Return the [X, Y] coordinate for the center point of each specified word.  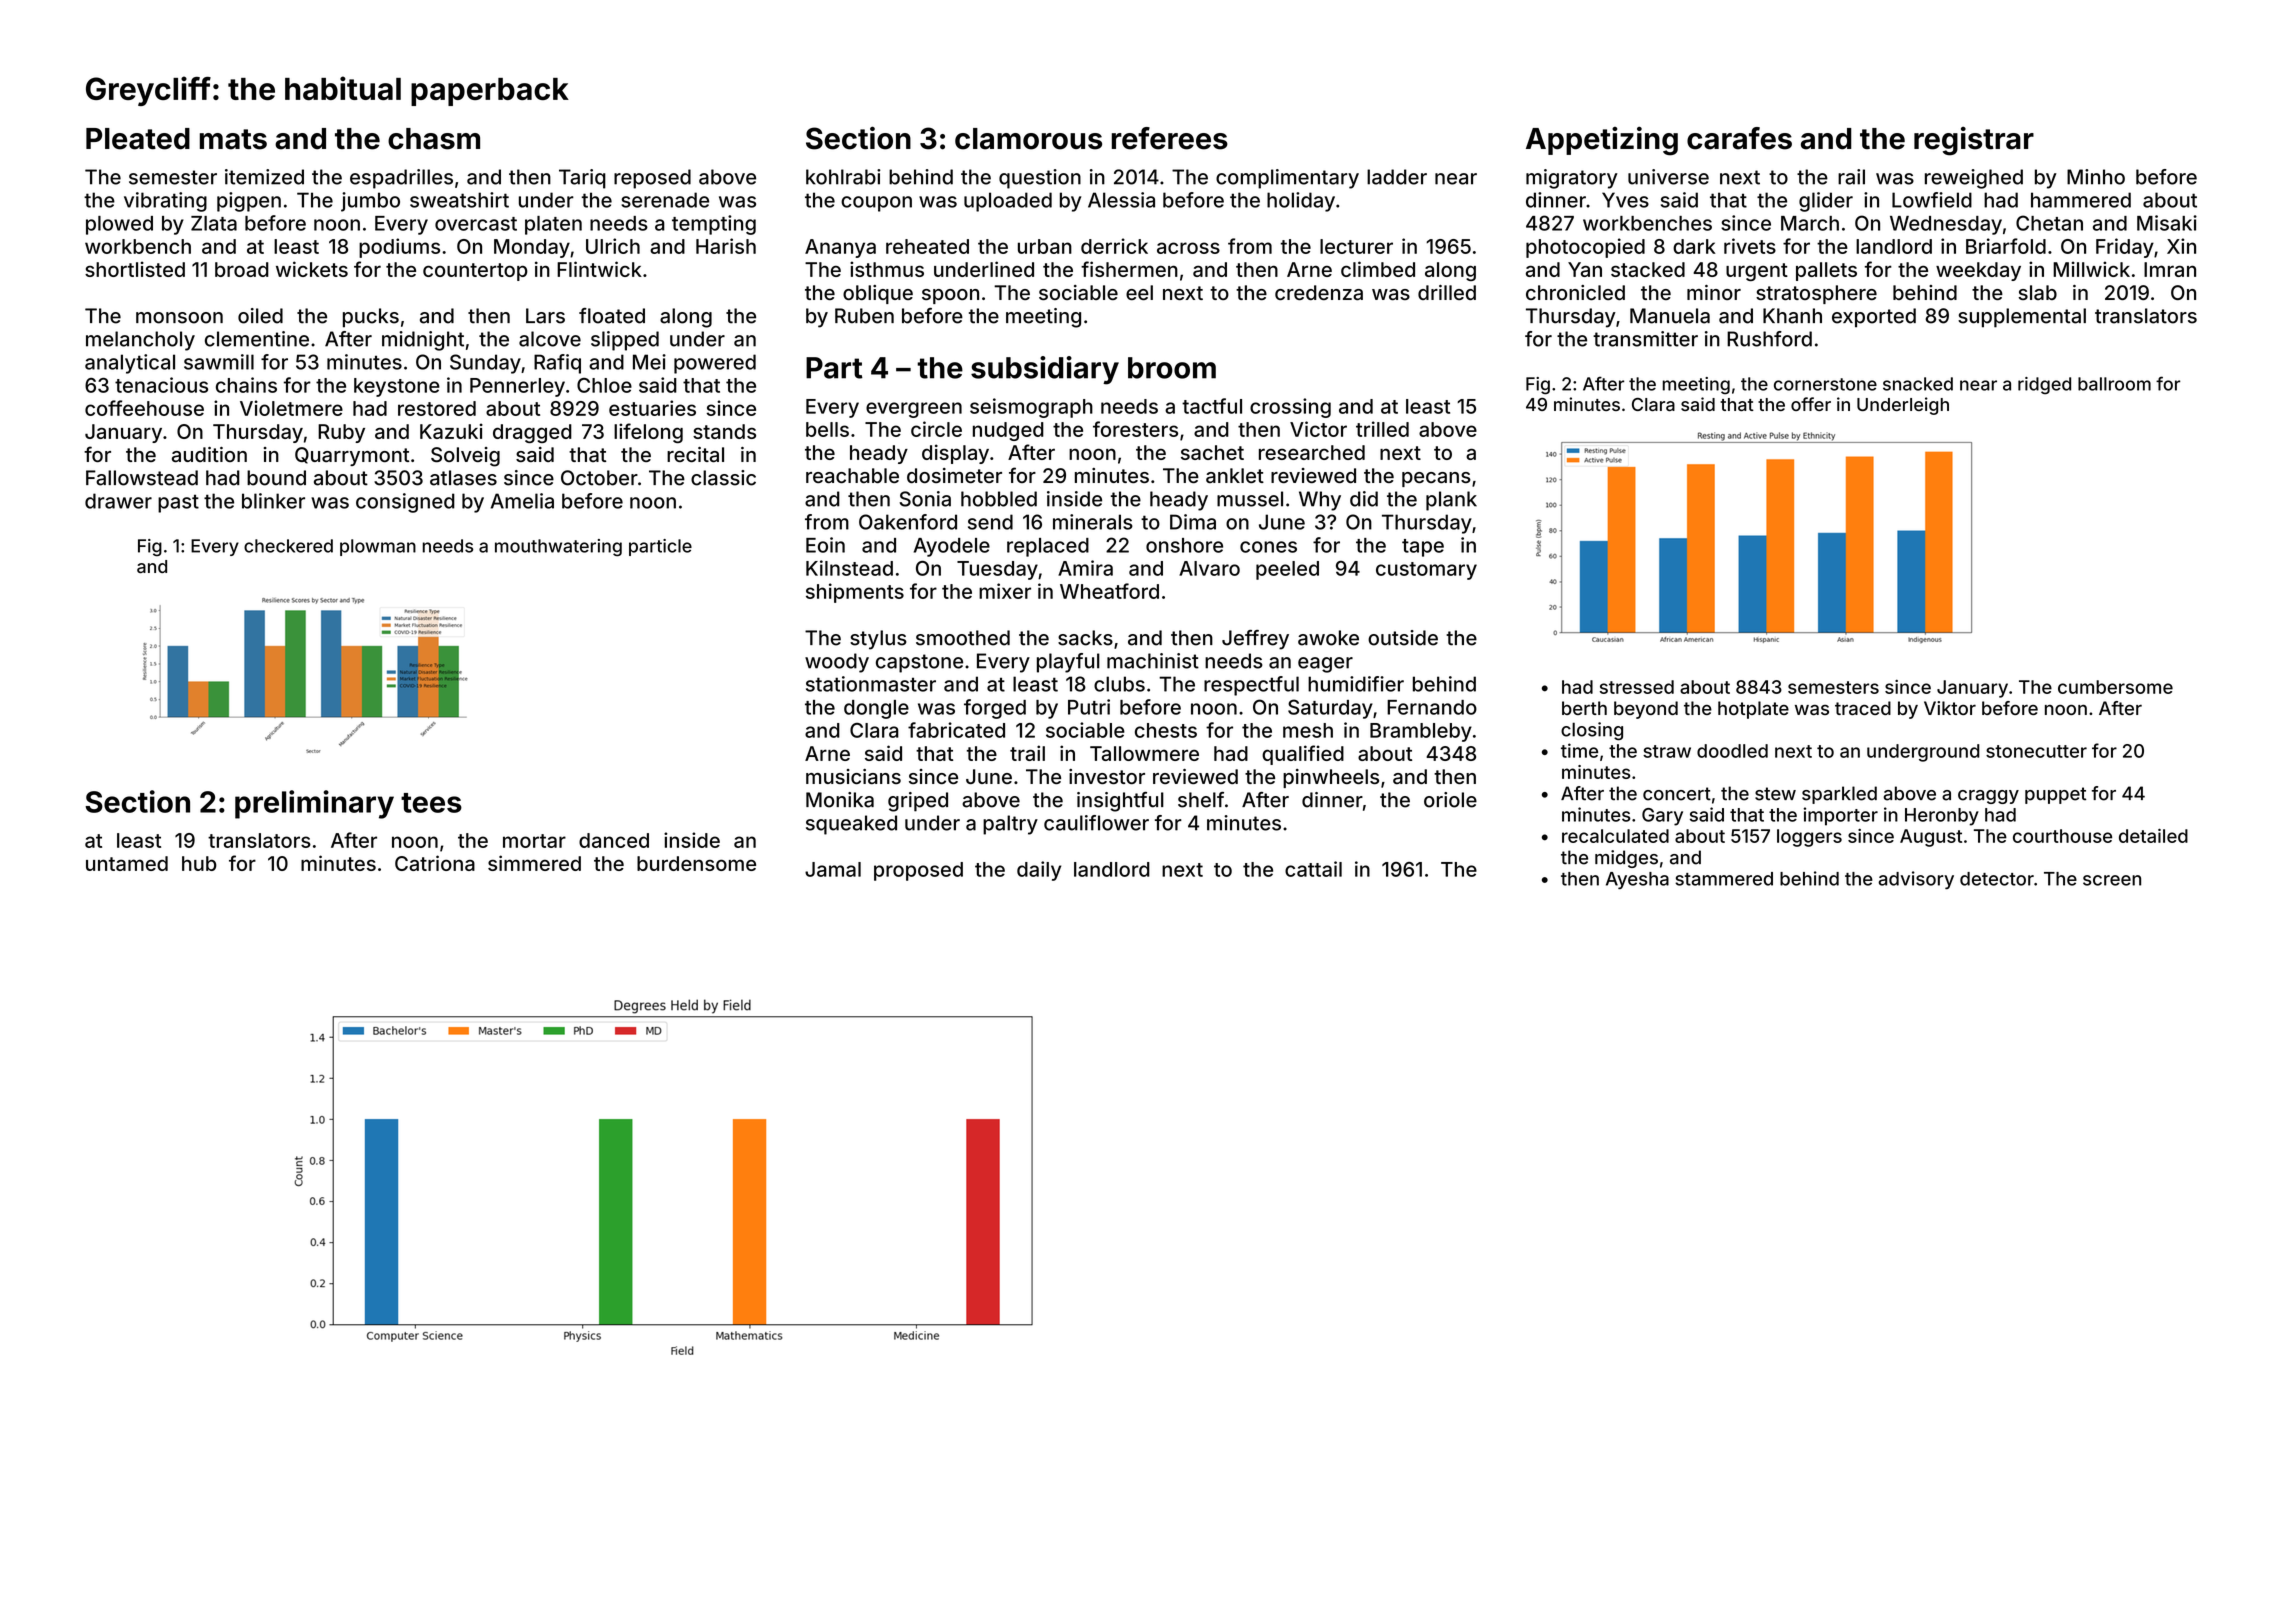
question [1040, 179]
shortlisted [135, 269]
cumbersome [2115, 687]
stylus [878, 640]
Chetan [2049, 223]
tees [431, 803]
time [1579, 750]
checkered [288, 546]
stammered [1724, 879]
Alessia [1121, 200]
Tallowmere [1144, 753]
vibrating [165, 202]
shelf [1201, 800]
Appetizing [1602, 141]
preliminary [314, 804]
